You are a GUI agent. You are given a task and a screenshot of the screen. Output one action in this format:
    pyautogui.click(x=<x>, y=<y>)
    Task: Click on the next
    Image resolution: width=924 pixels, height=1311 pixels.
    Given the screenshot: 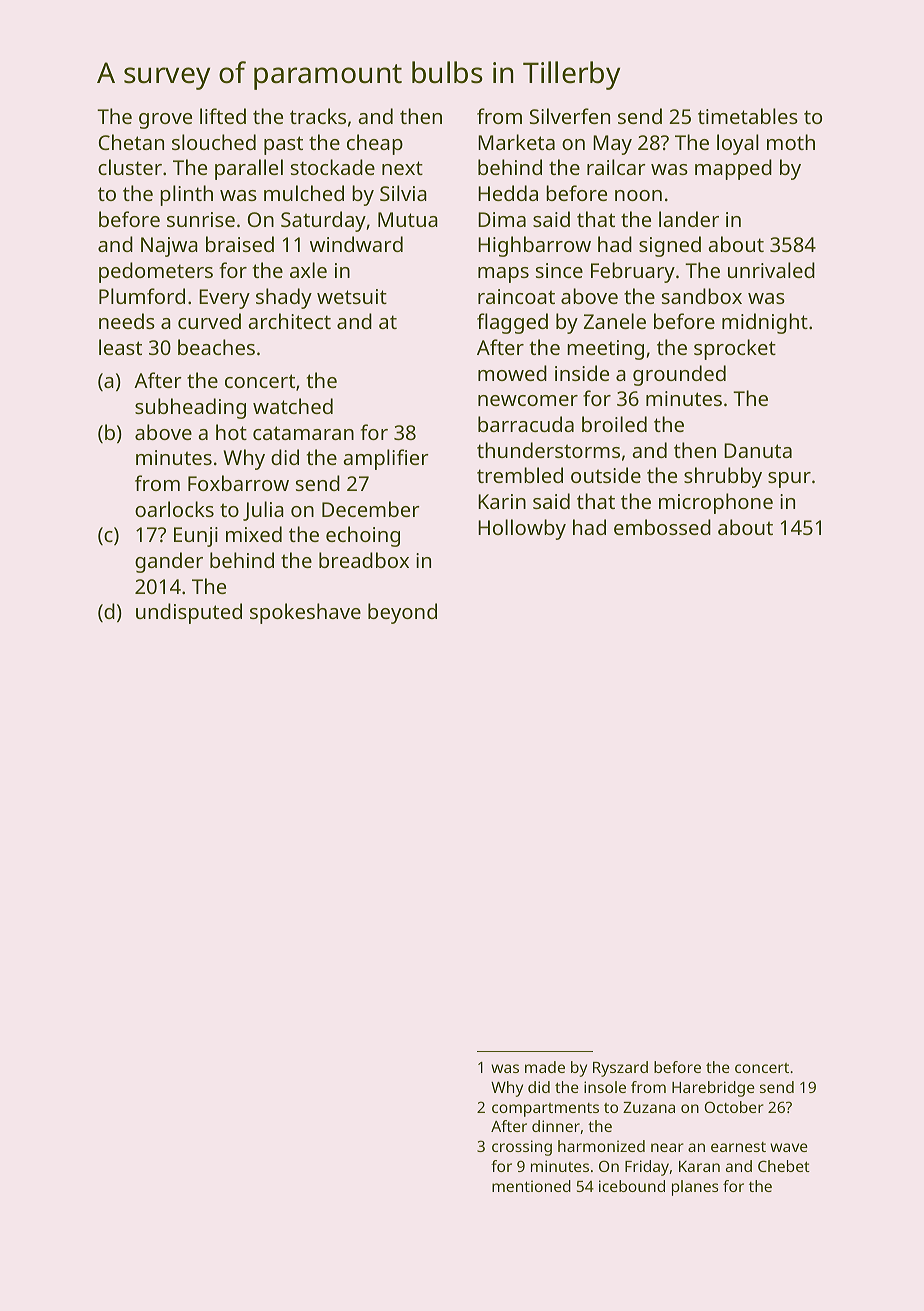 What is the action you would take?
    pyautogui.click(x=402, y=168)
